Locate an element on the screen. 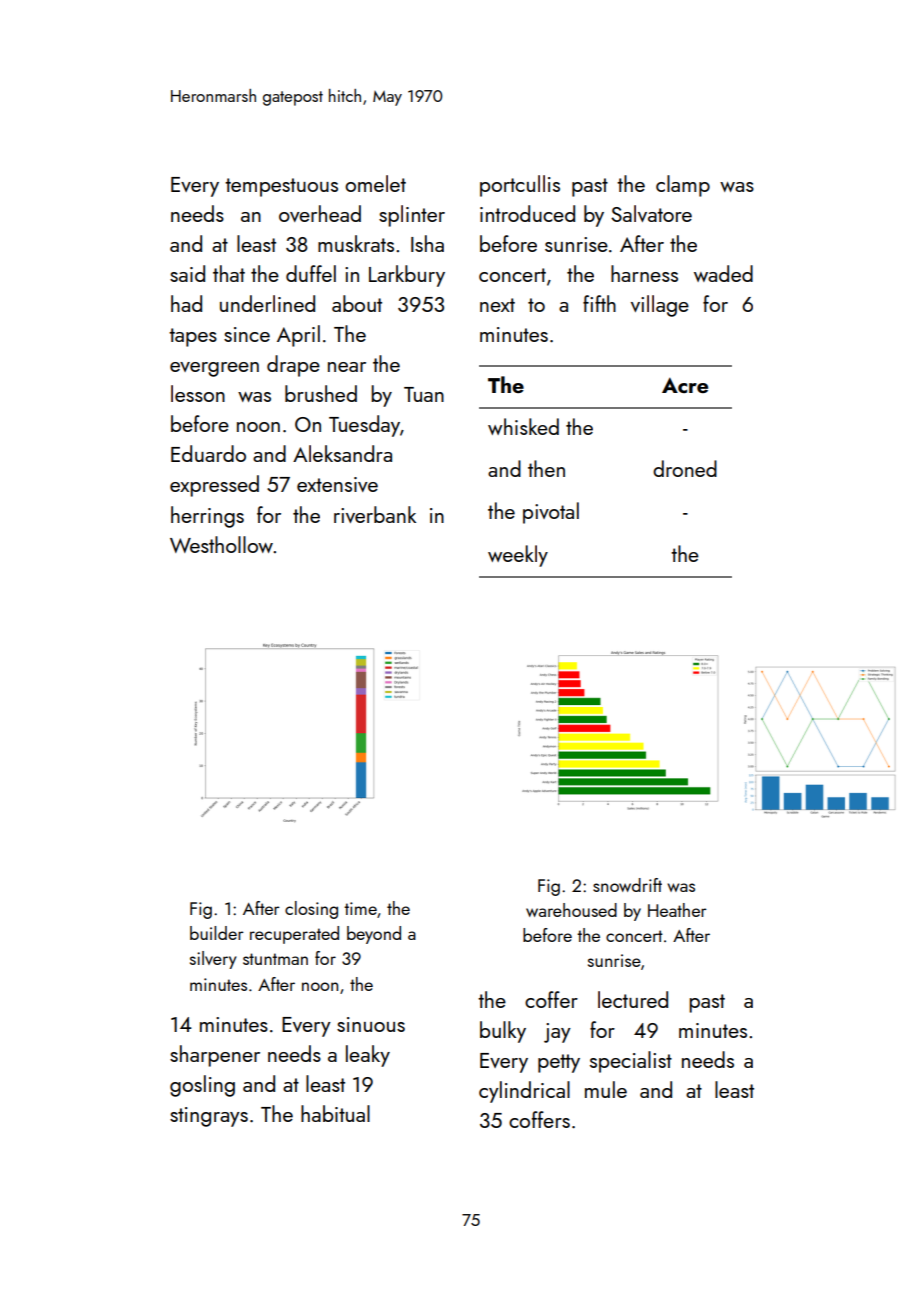 This screenshot has width=924, height=1311. snowdrift is located at coordinates (627, 885).
